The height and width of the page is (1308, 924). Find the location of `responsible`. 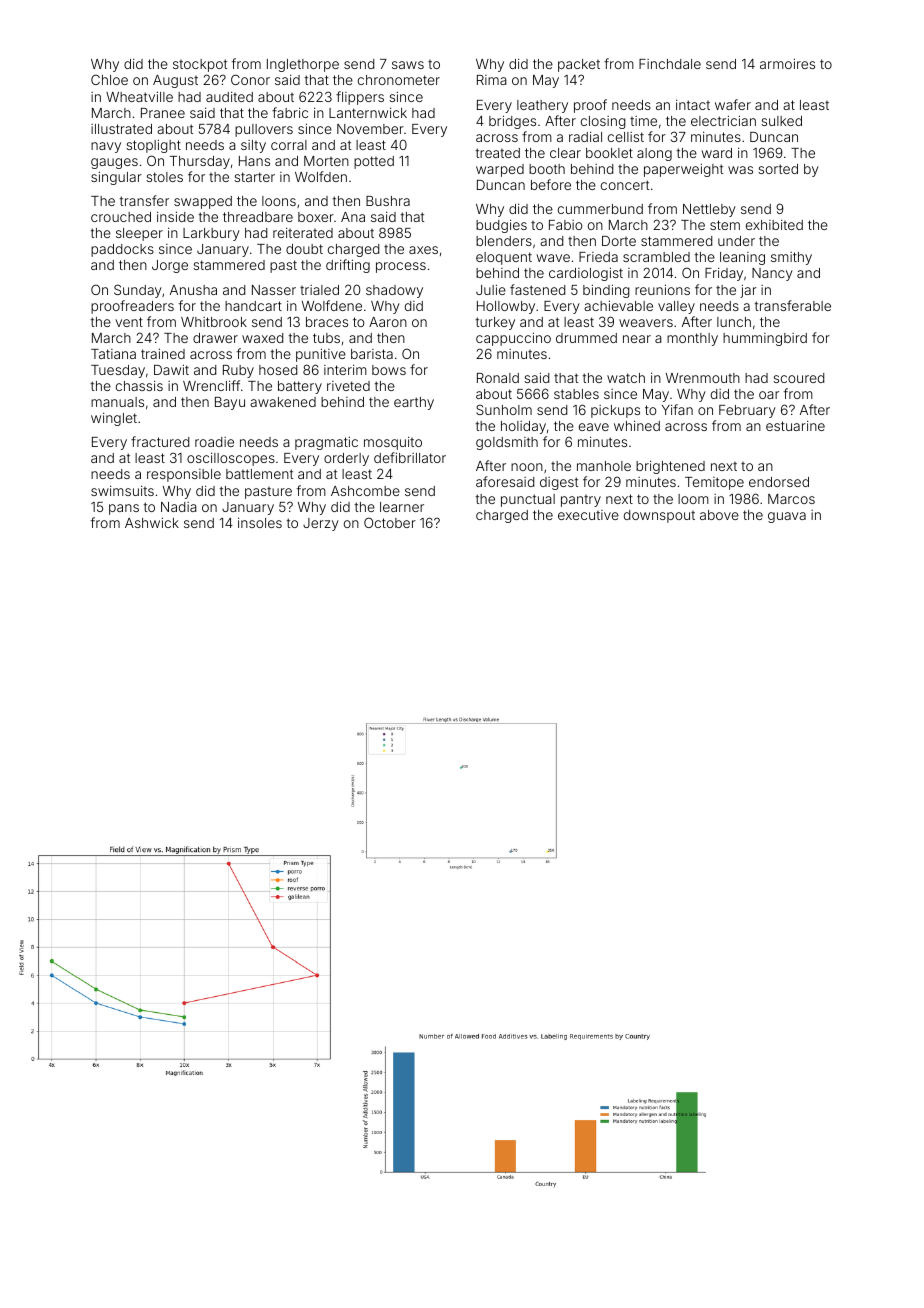

responsible is located at coordinates (184, 475).
